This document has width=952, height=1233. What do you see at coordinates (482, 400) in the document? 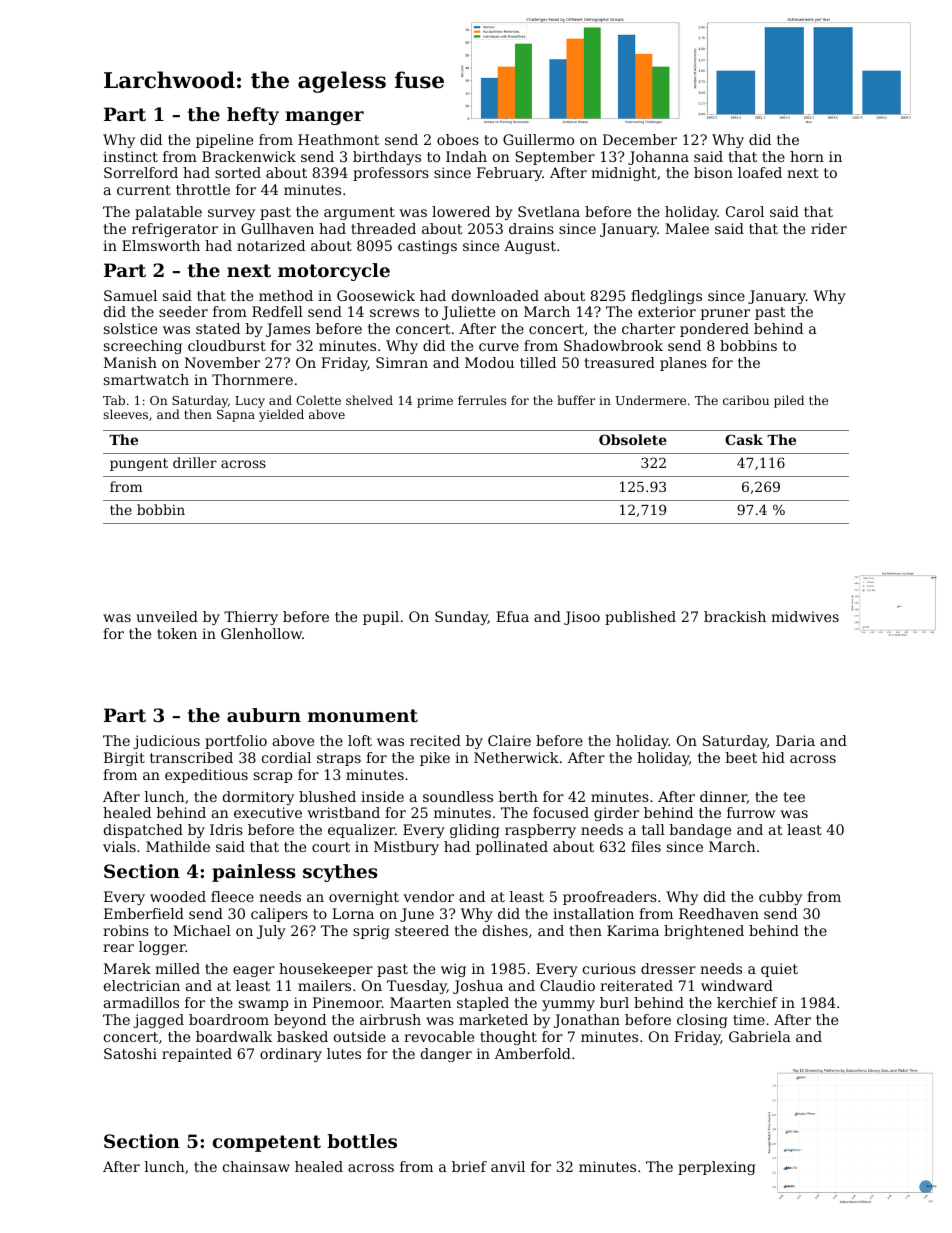
I see `ferrules` at bounding box center [482, 400].
